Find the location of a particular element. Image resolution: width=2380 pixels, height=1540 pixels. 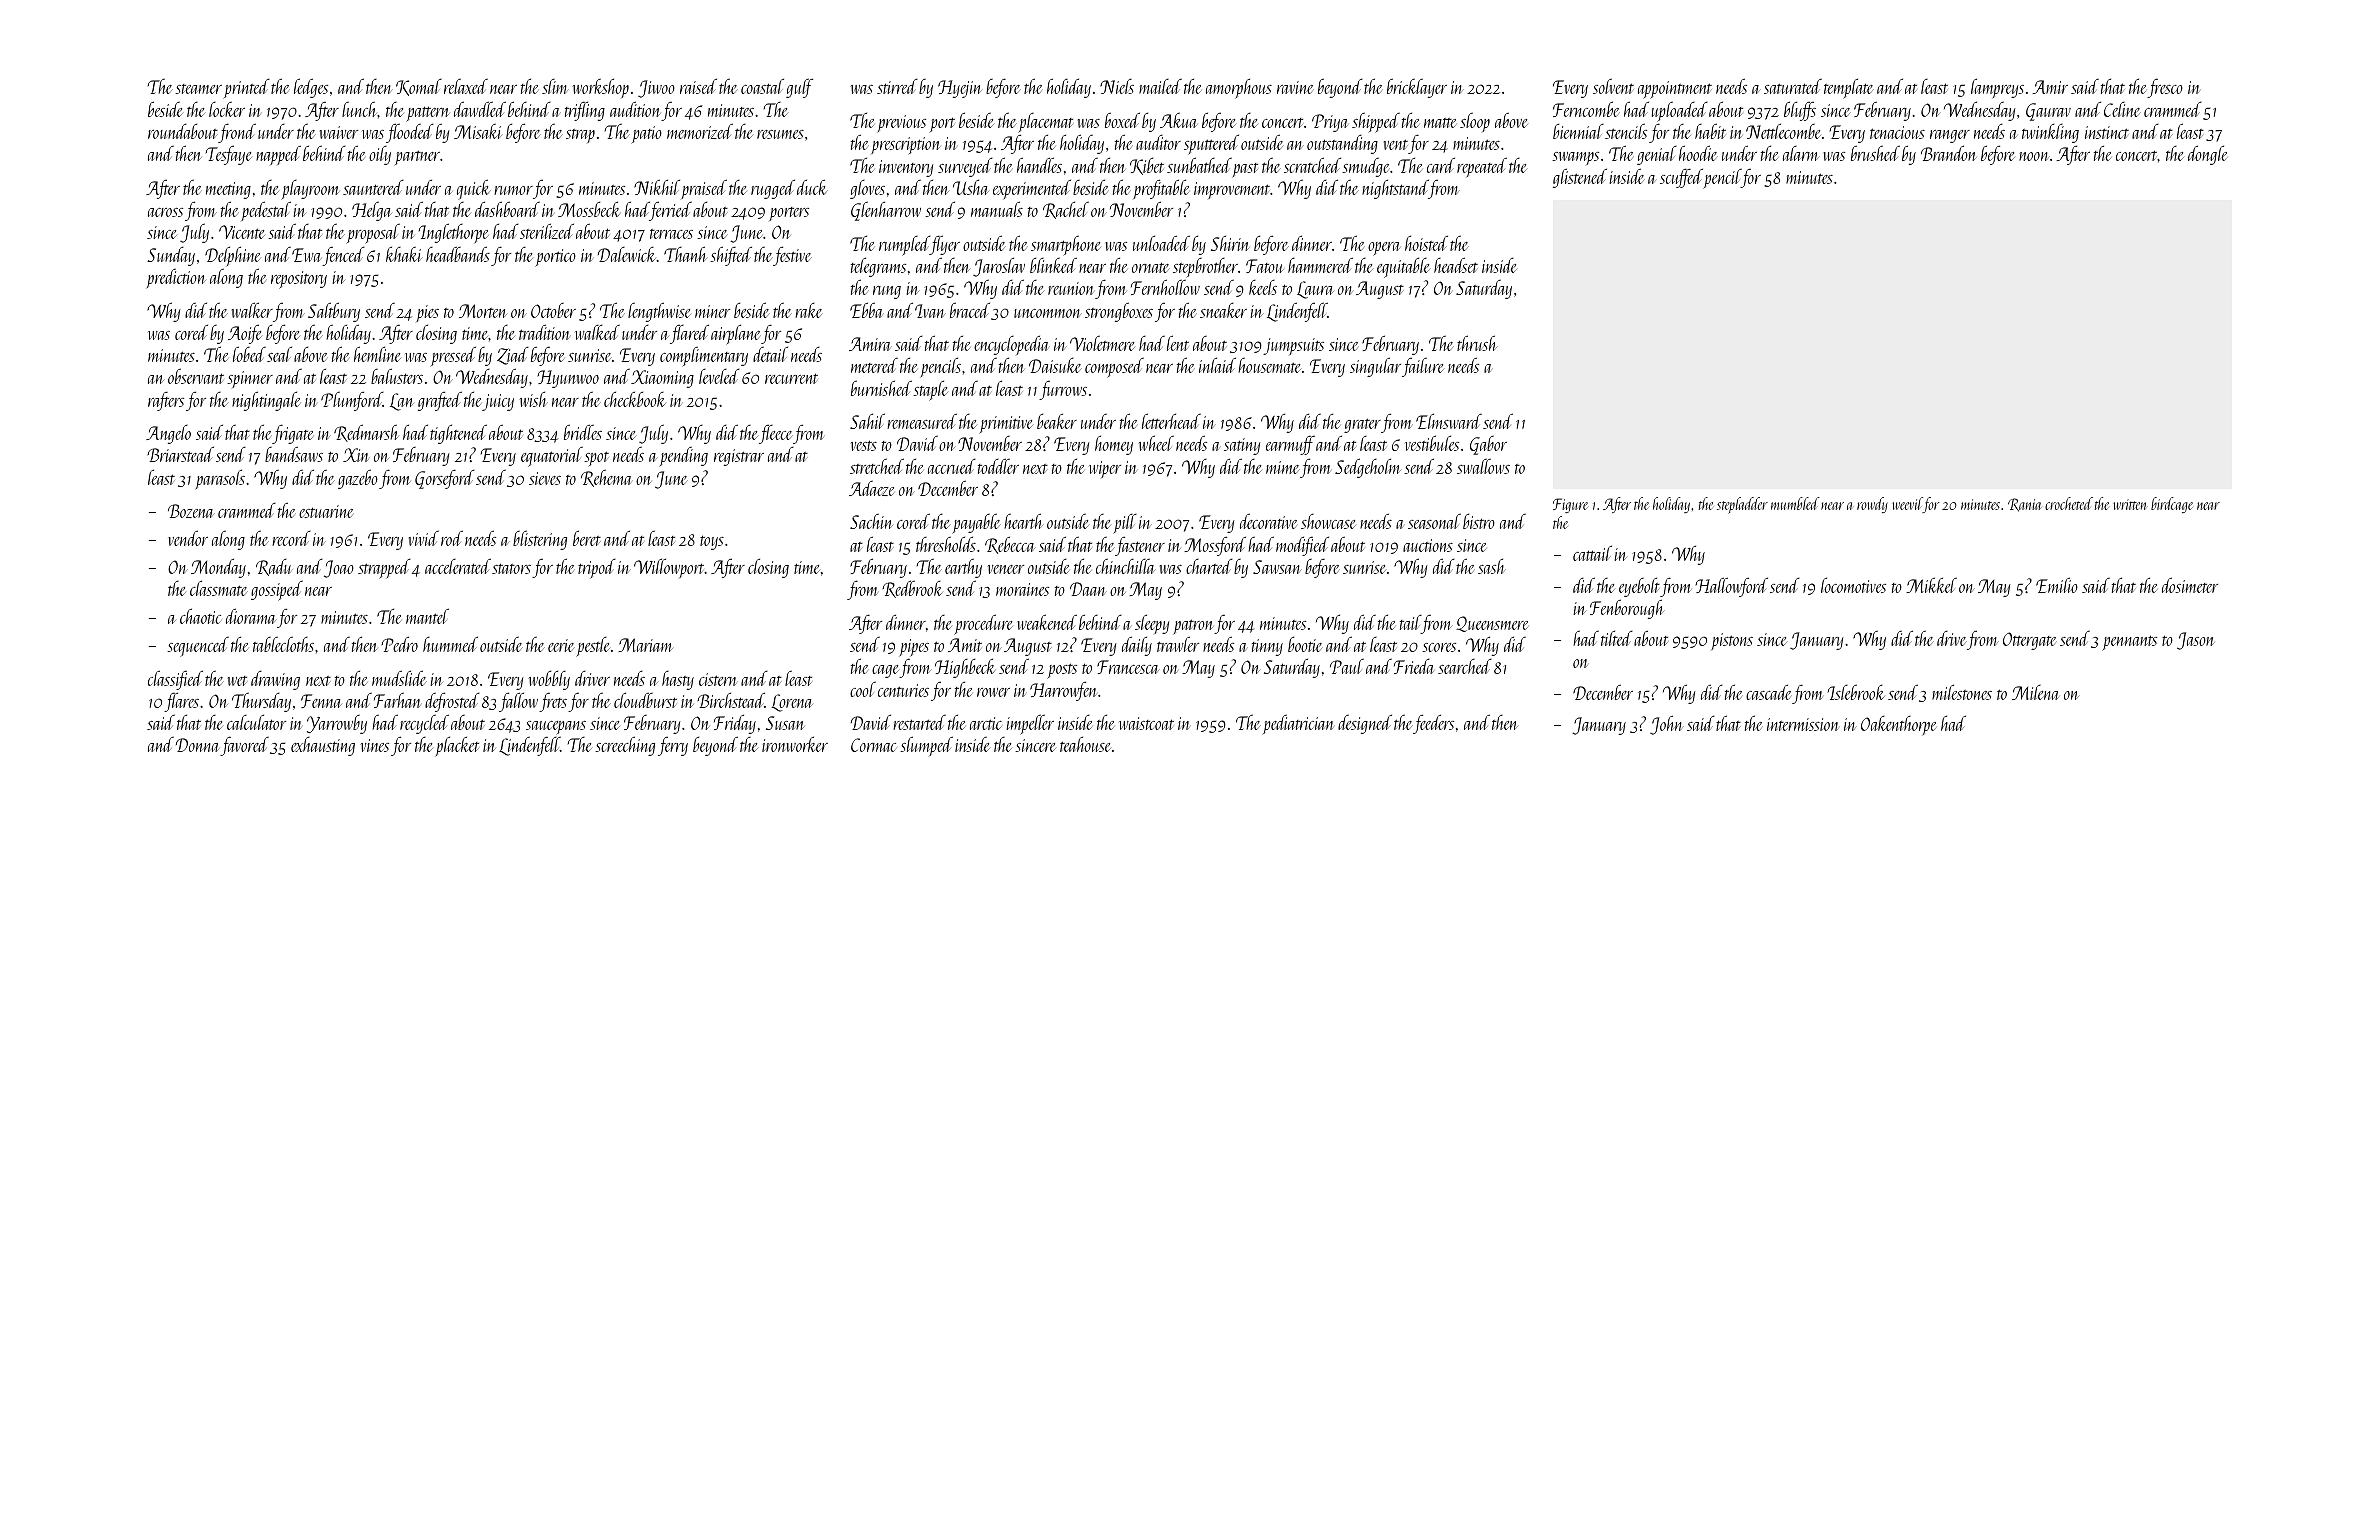

nightingale is located at coordinates (266, 401).
